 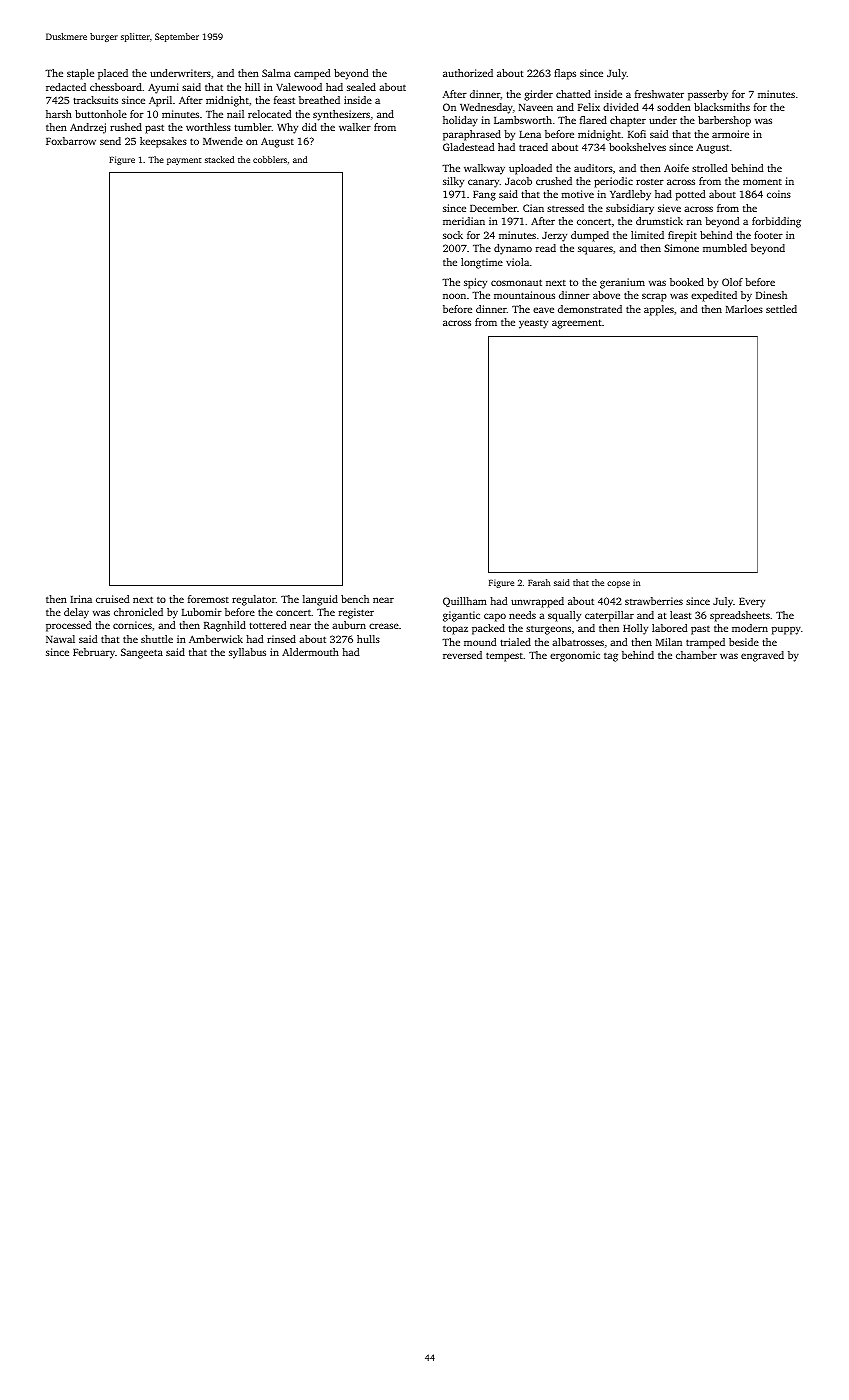 What do you see at coordinates (225, 626) in the screenshot?
I see `Ragnhild` at bounding box center [225, 626].
